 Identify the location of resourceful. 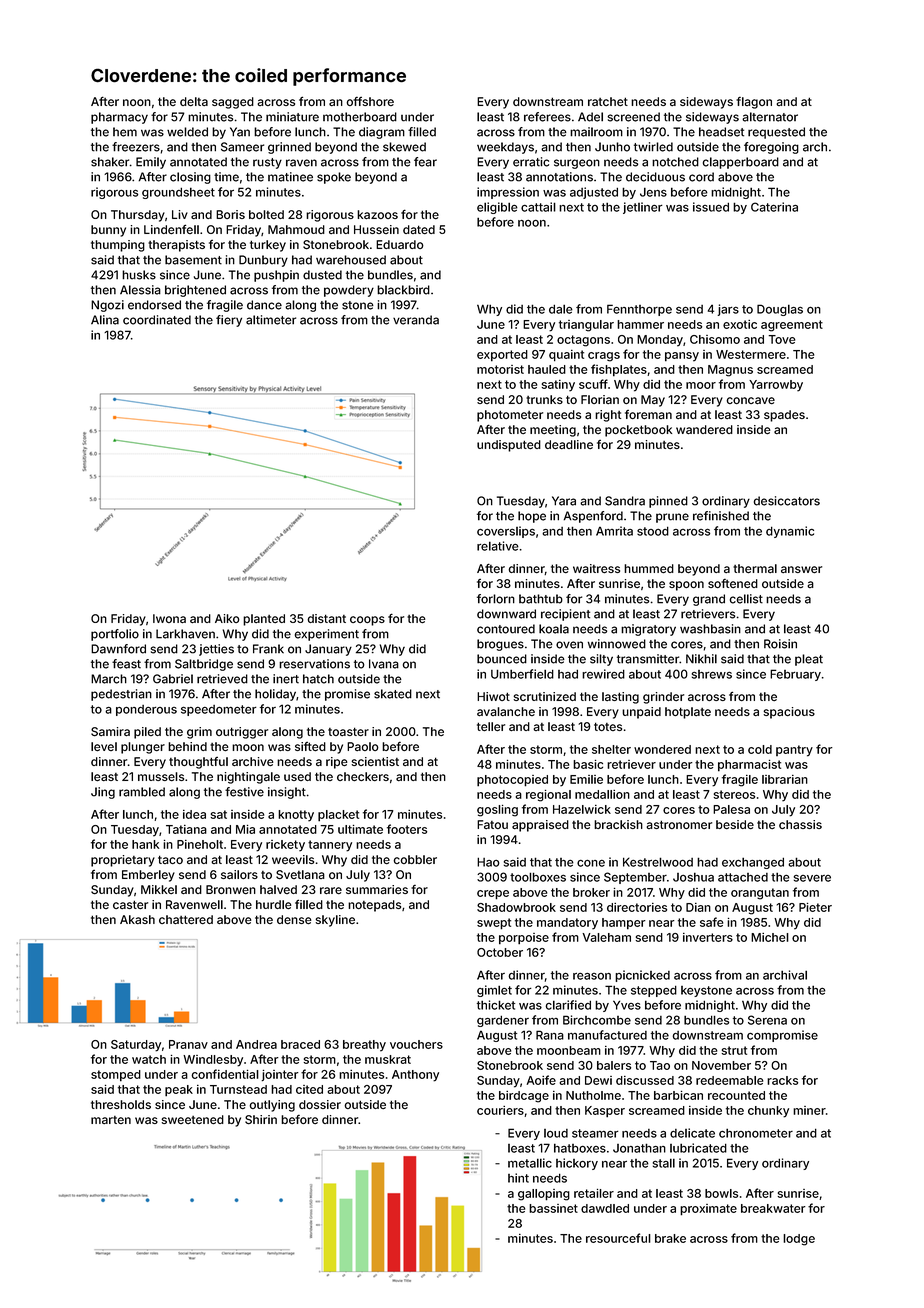
(618, 1238).
